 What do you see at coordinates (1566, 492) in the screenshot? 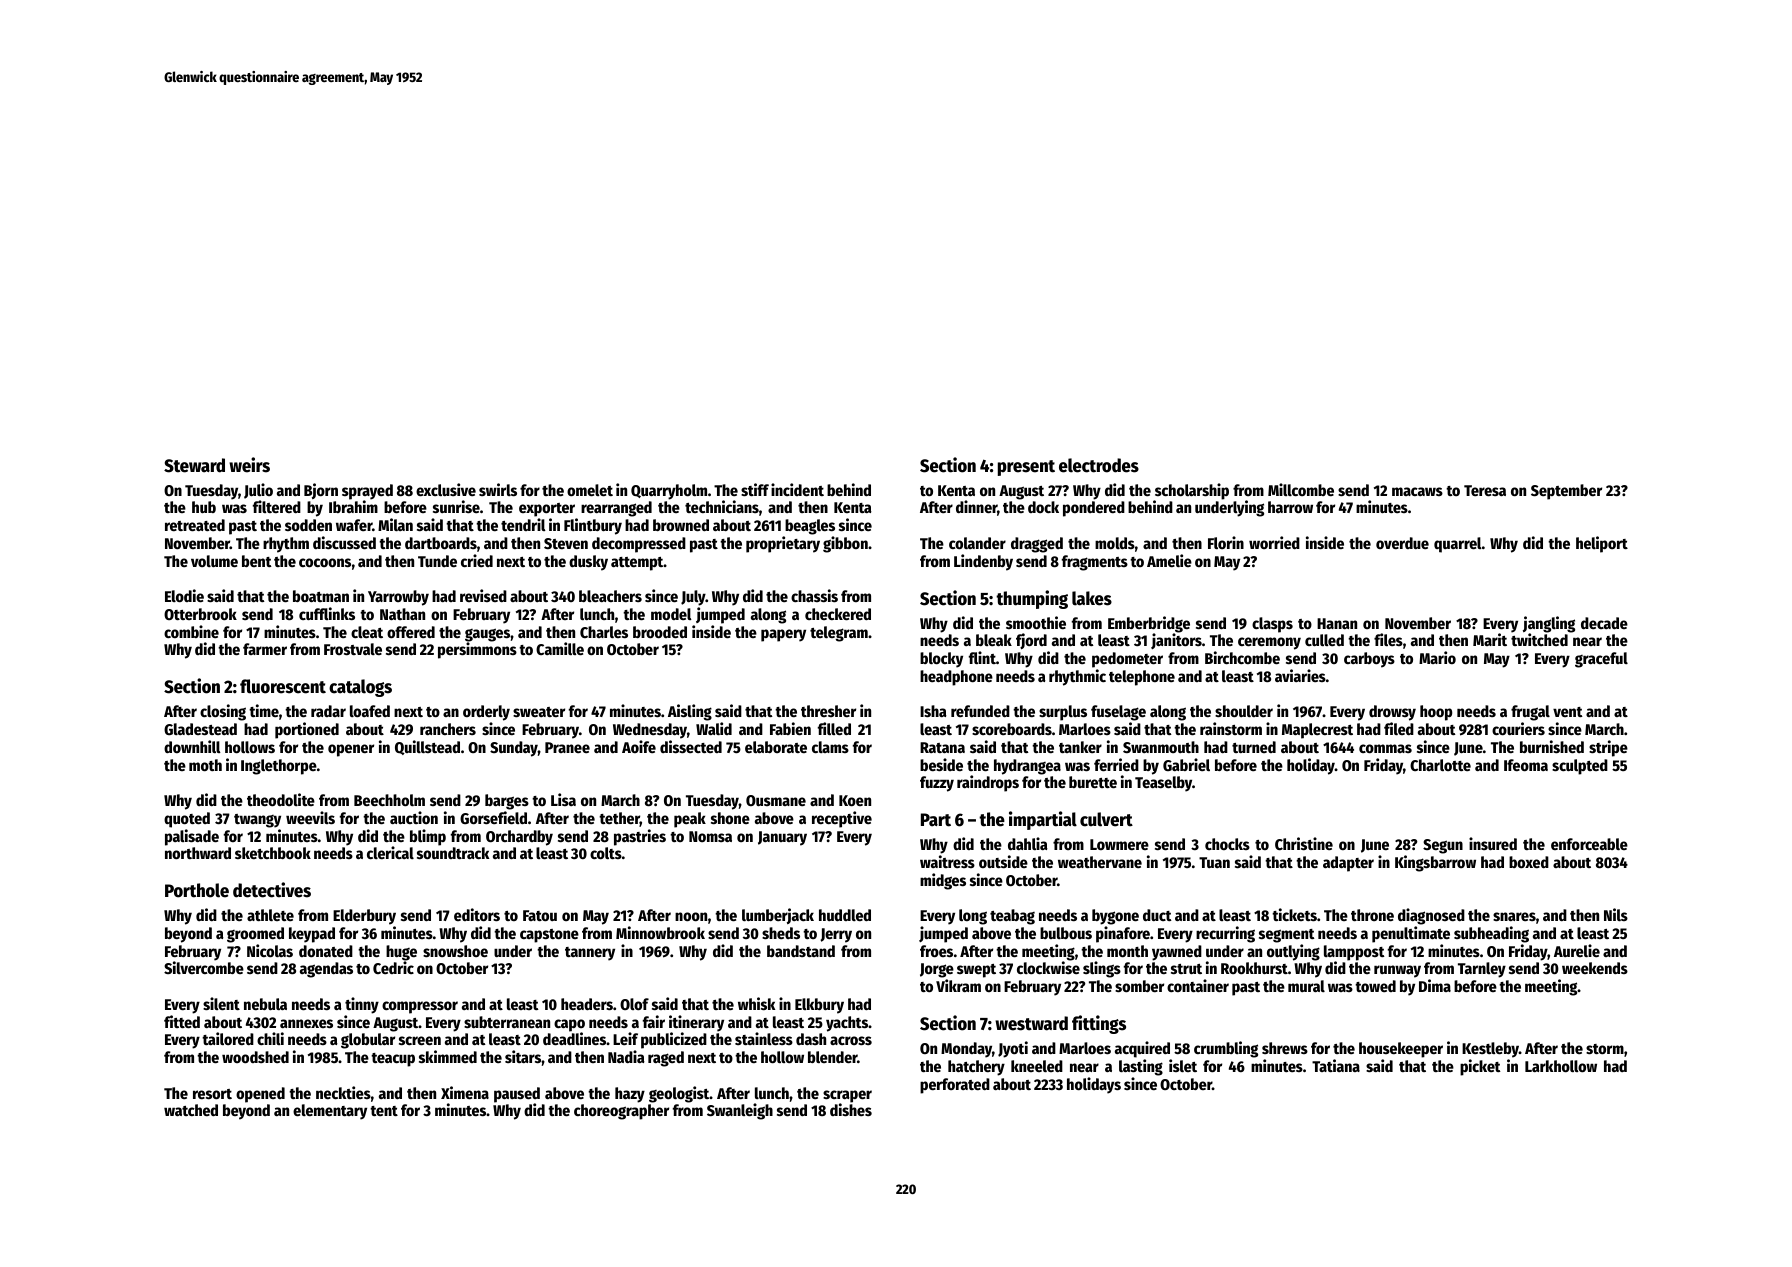
I see `September` at bounding box center [1566, 492].
